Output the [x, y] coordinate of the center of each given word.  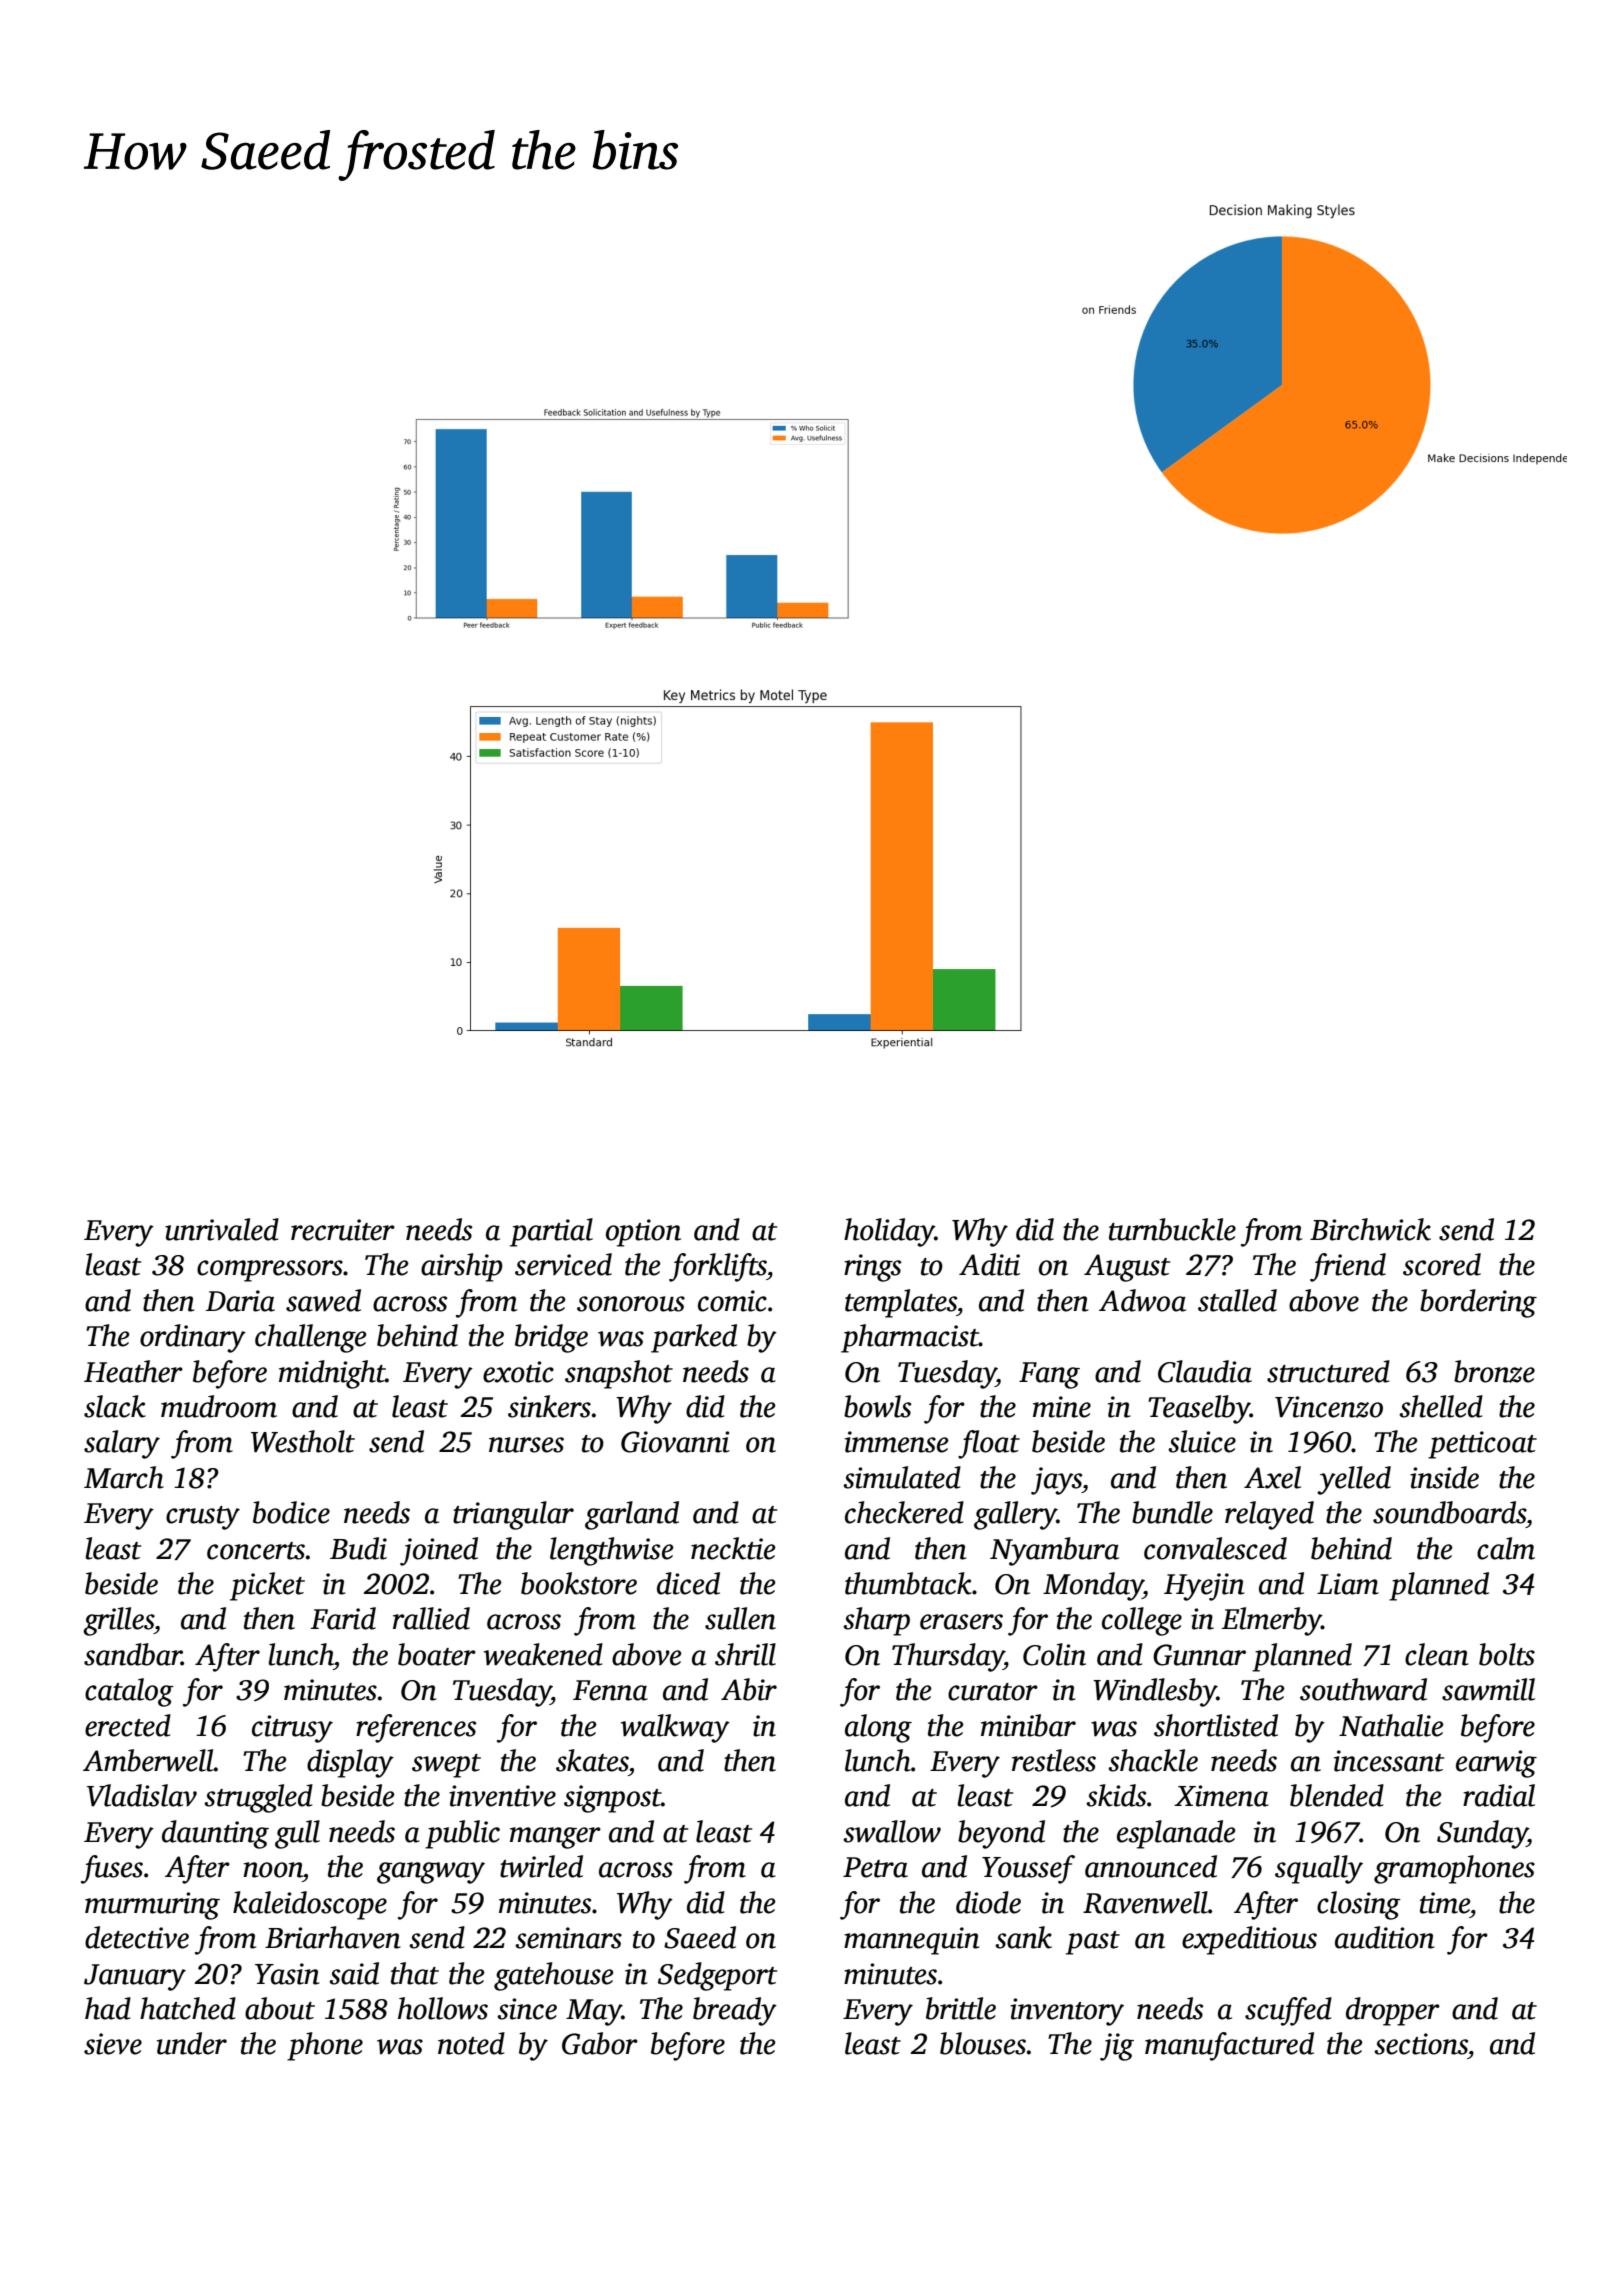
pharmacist [910, 1338]
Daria [240, 1301]
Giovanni [675, 1442]
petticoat [1482, 1445]
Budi [358, 1548]
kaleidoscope [310, 1905]
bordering [1478, 1303]
